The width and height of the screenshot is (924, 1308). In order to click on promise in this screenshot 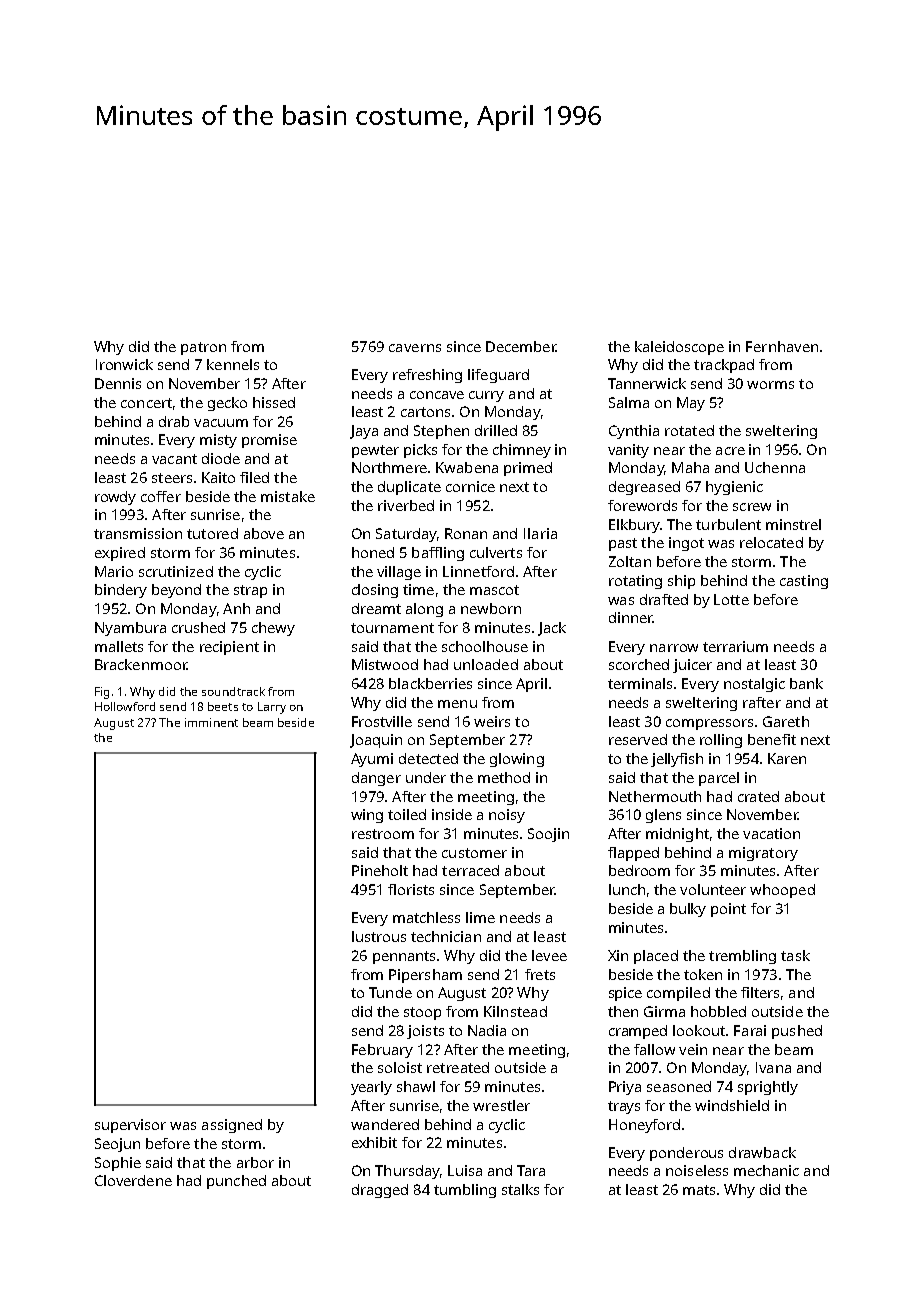, I will do `click(269, 441)`.
